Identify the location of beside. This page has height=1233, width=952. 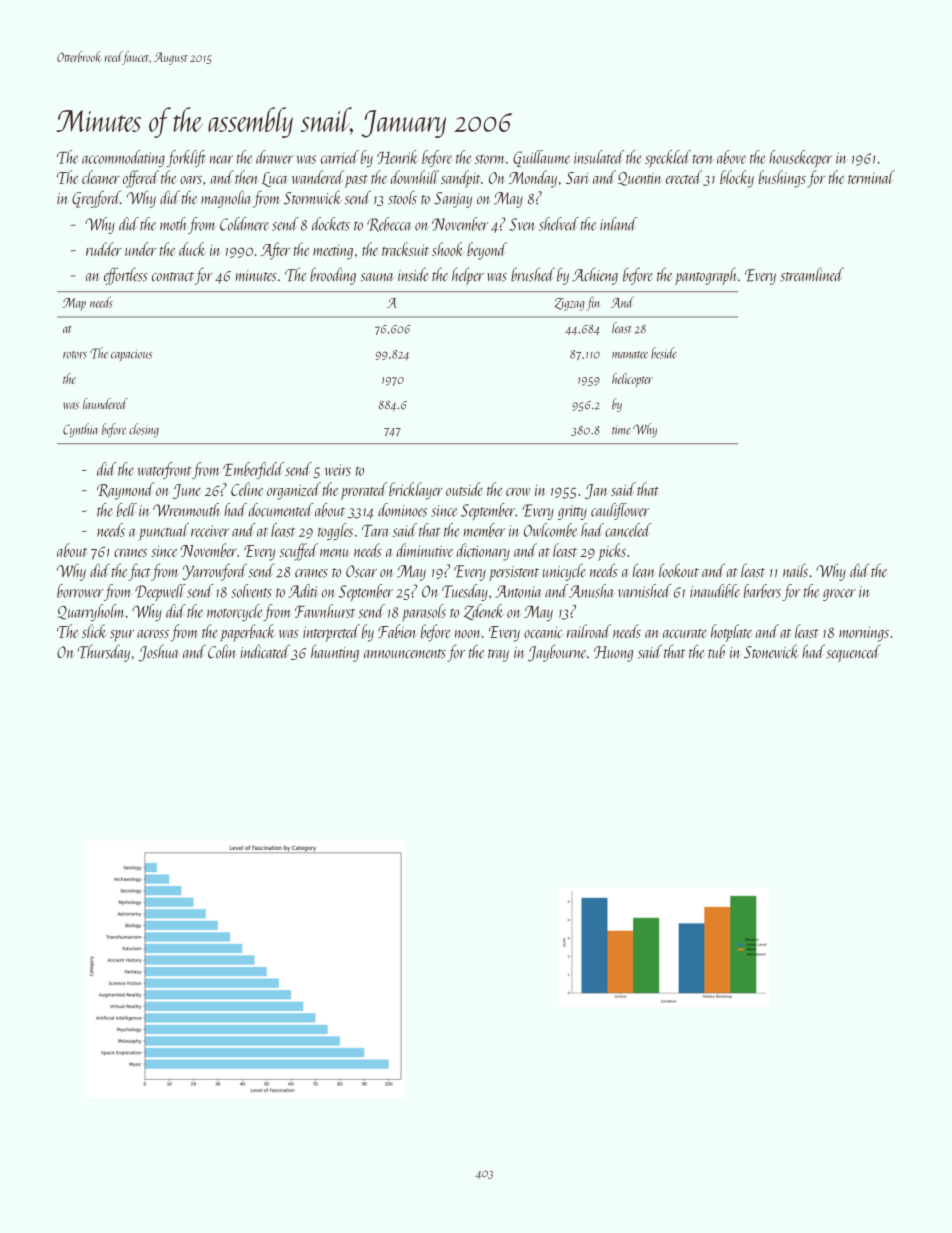
(664, 353).
